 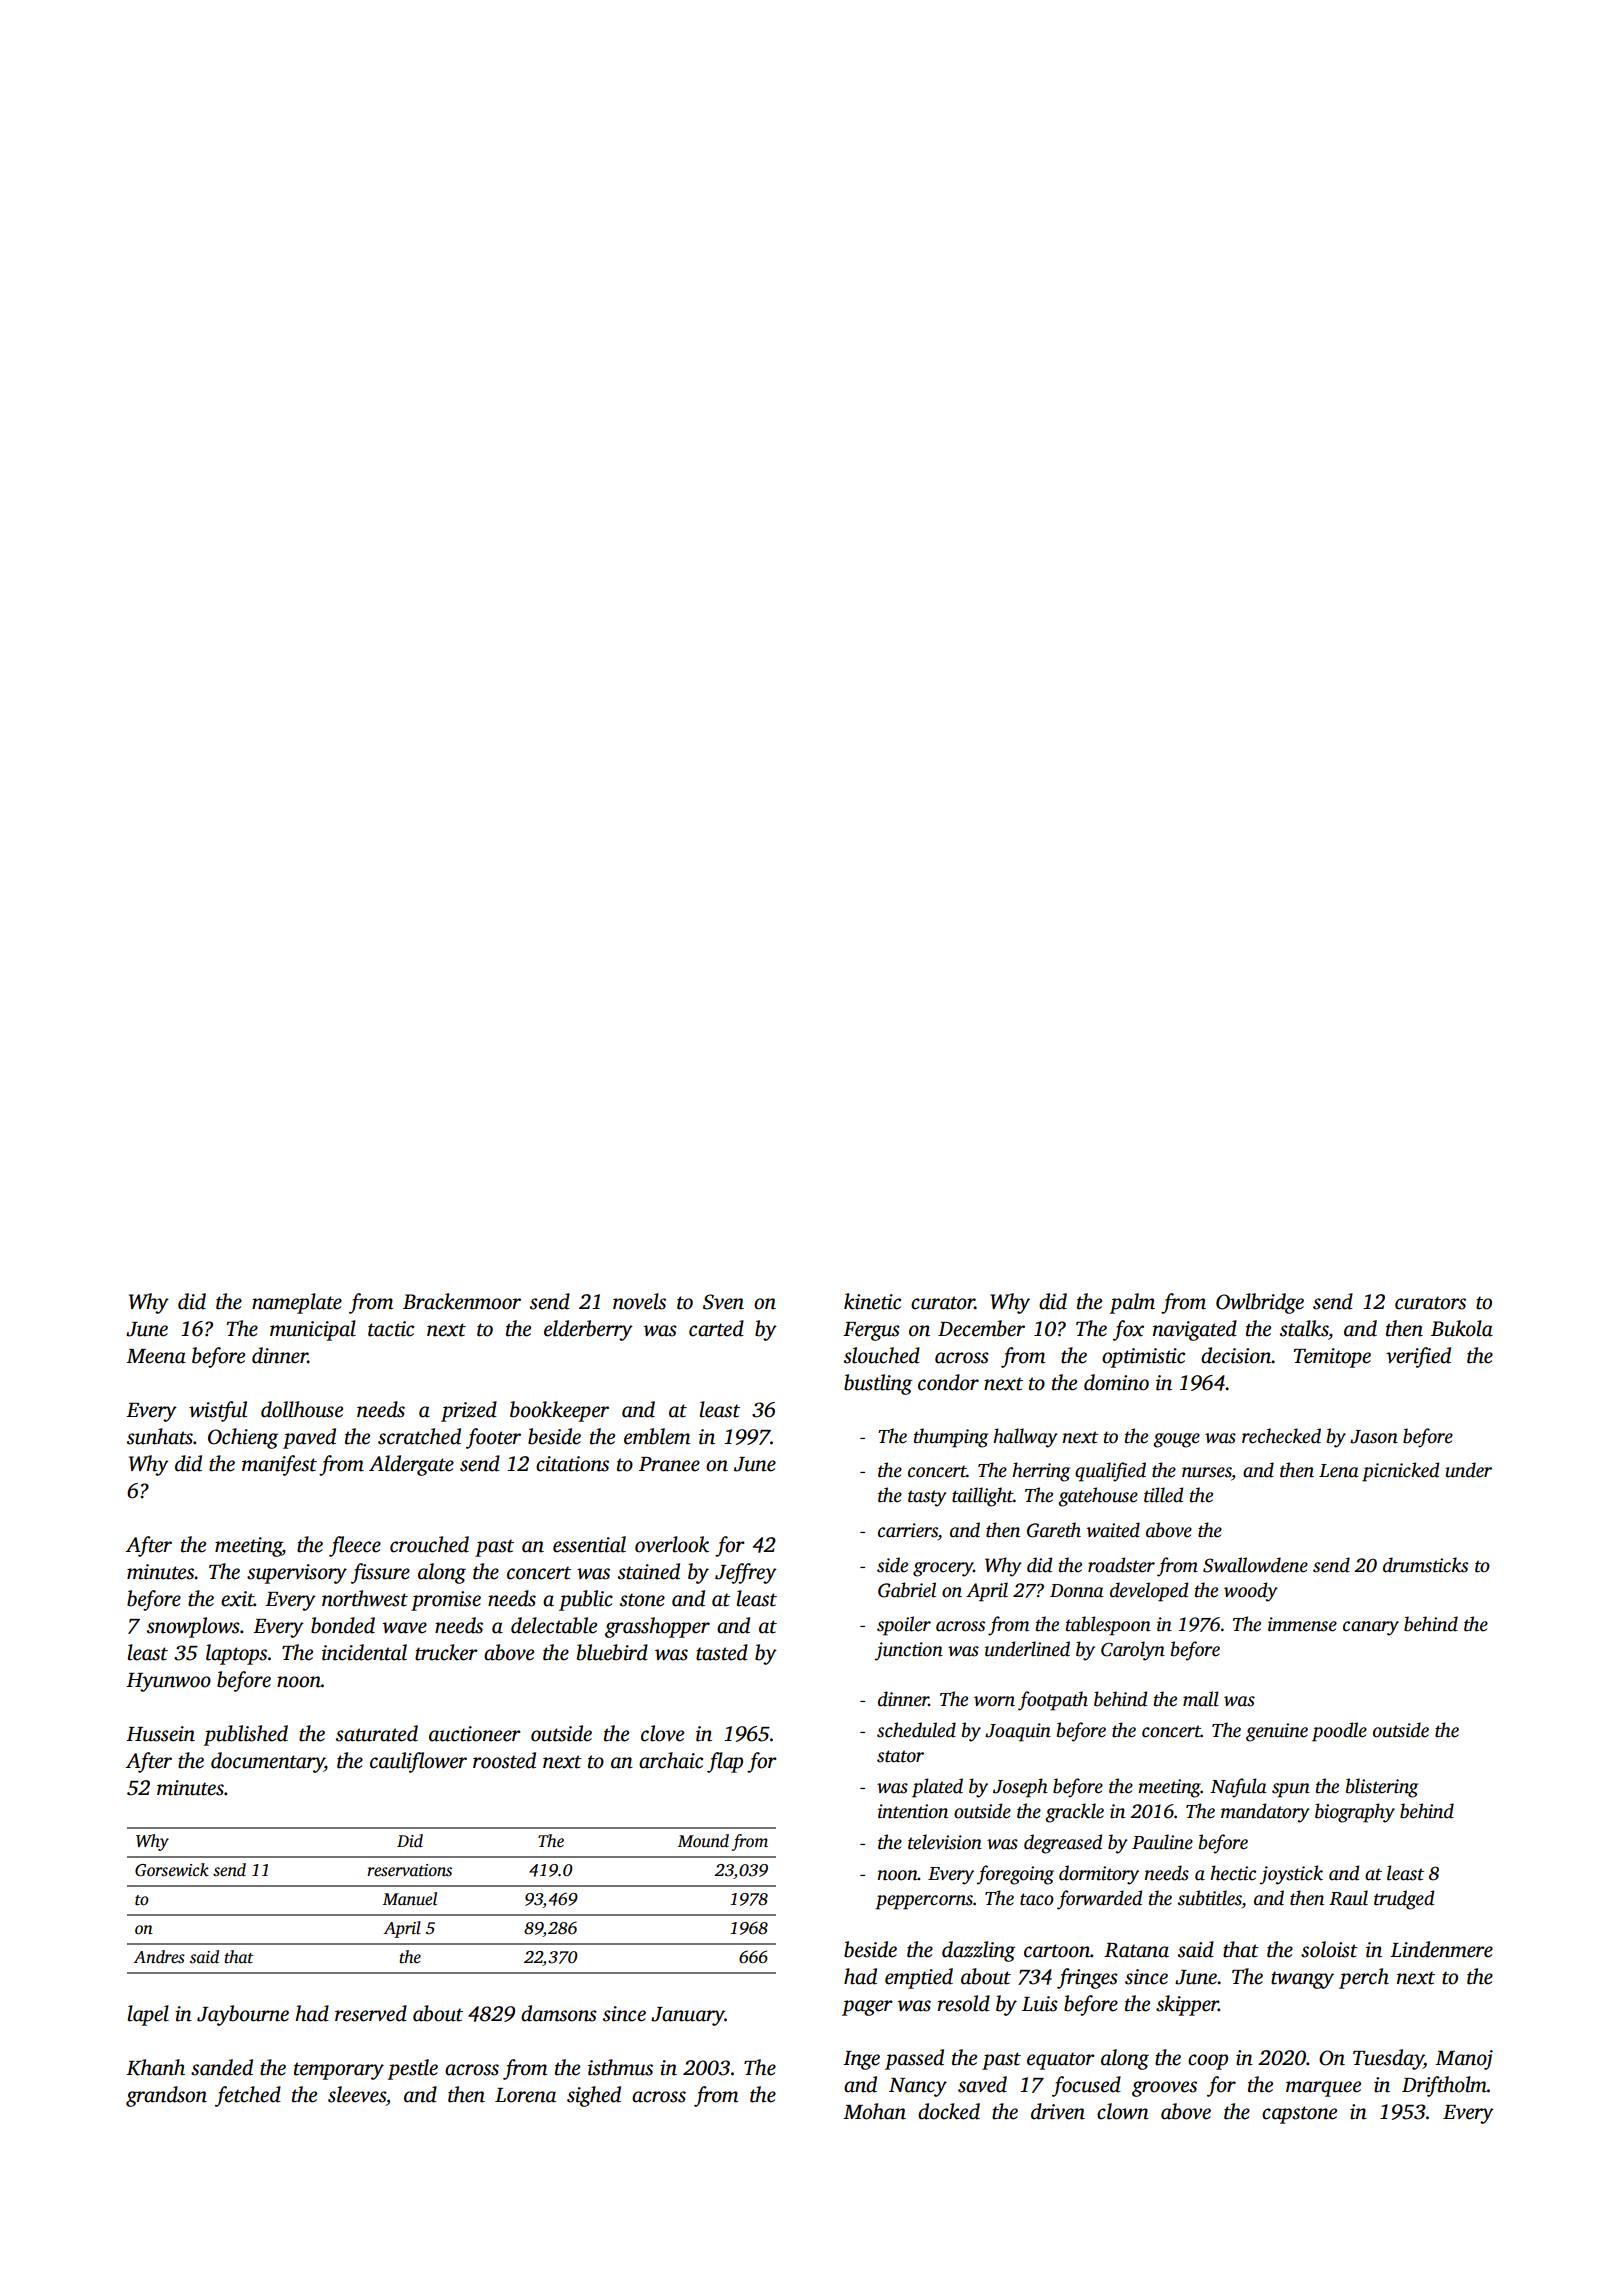 I want to click on optimistic, so click(x=1143, y=1358).
